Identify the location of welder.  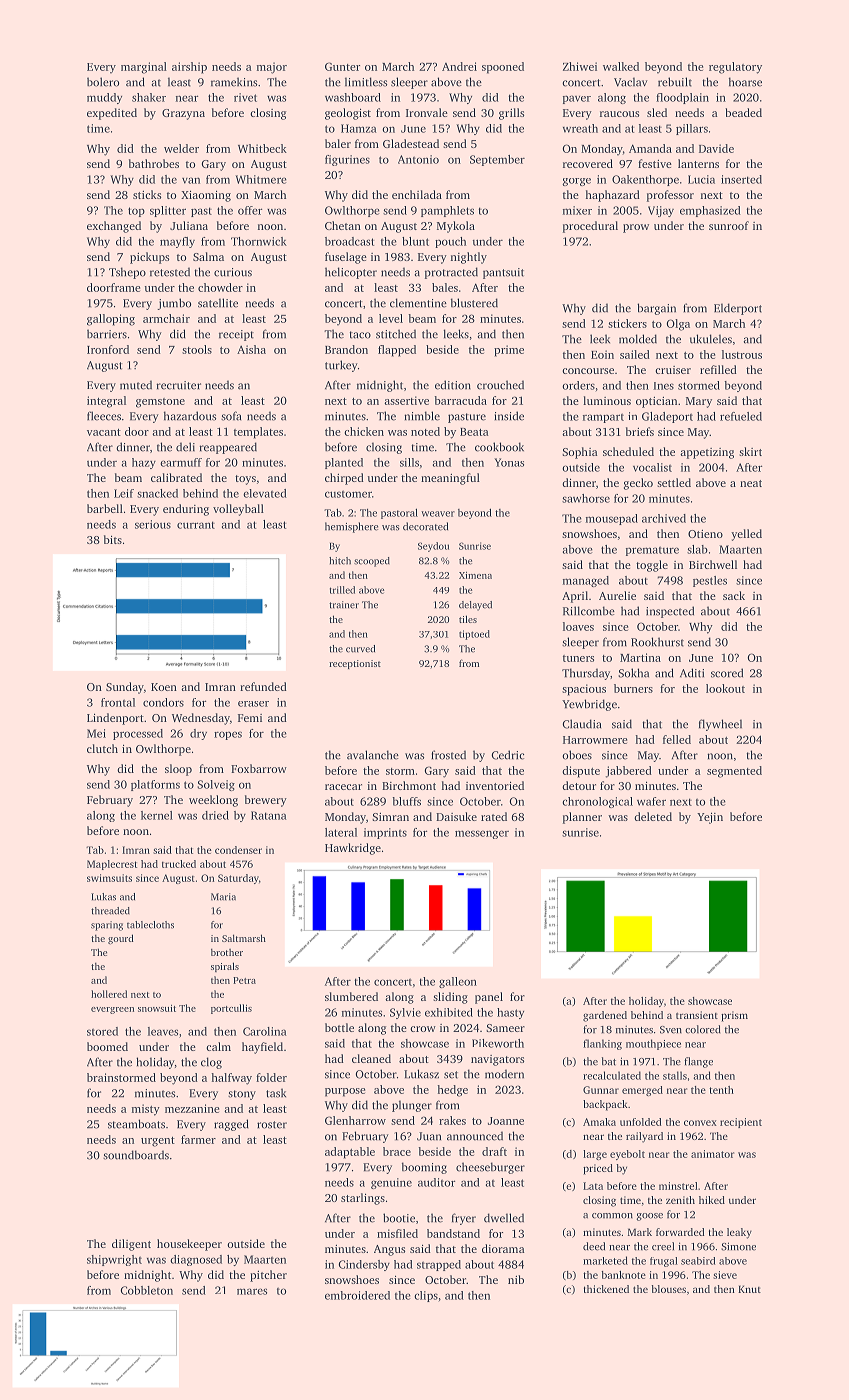
(181, 148).
